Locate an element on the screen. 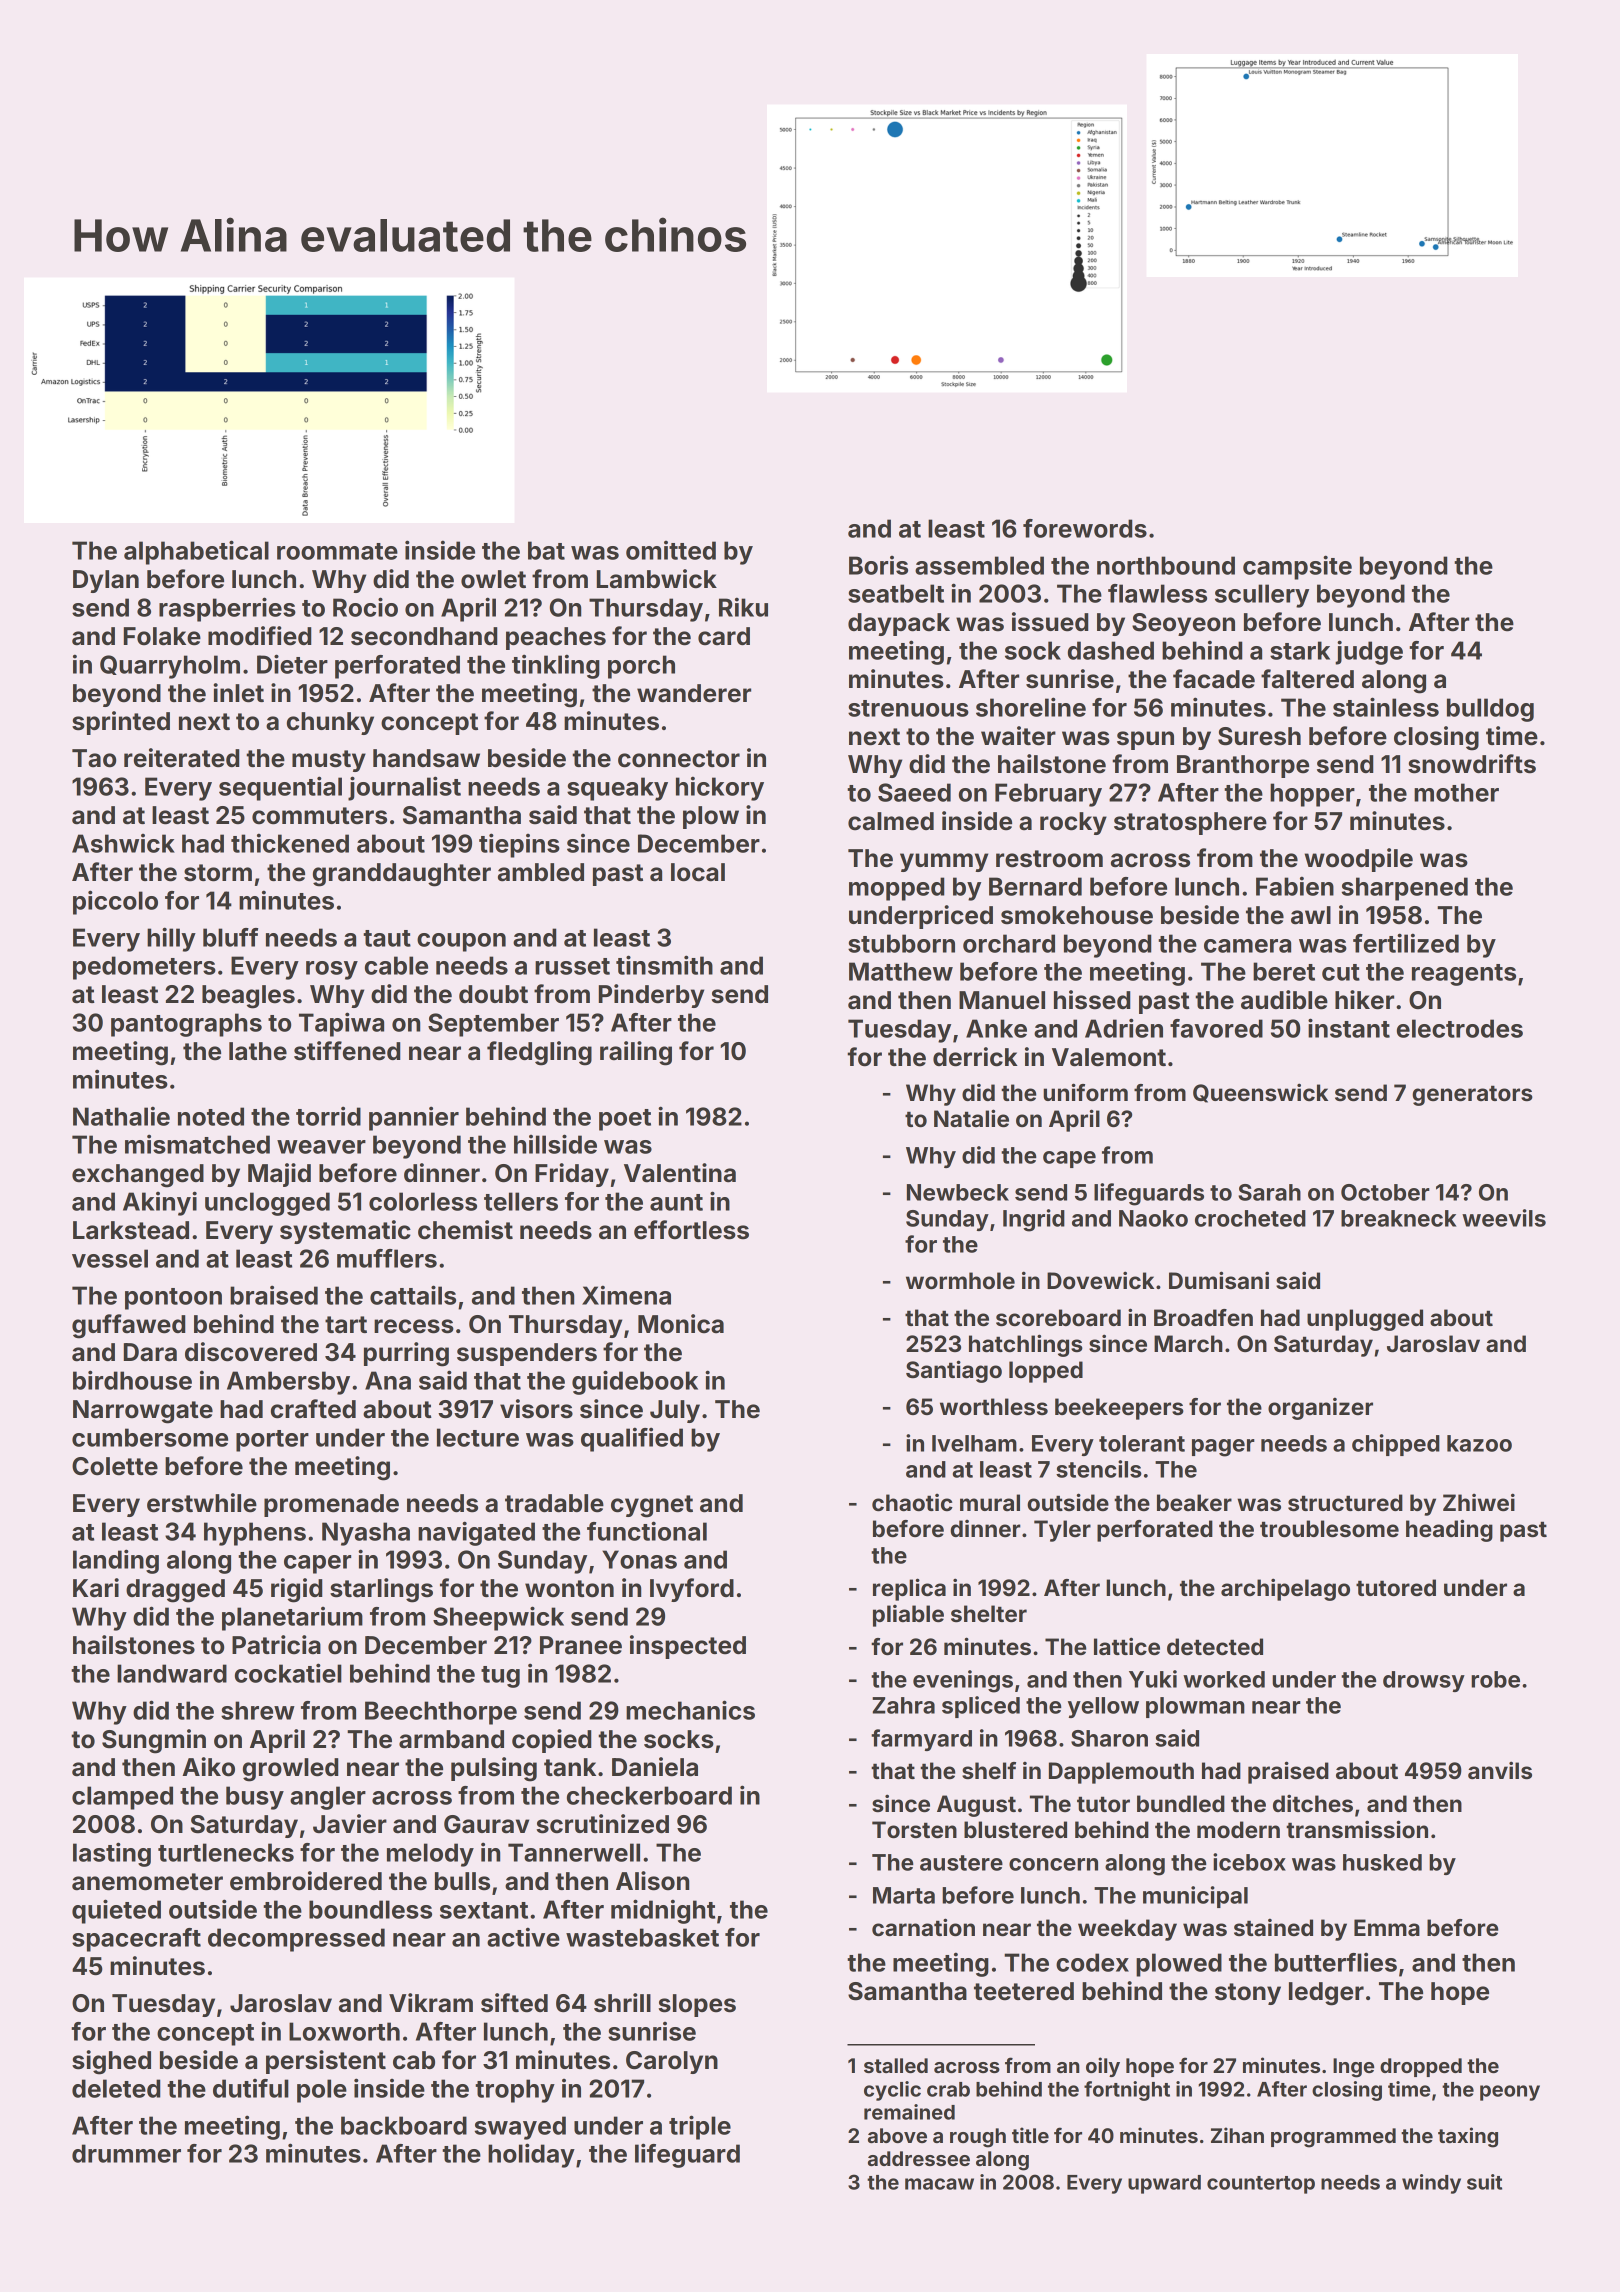 This screenshot has width=1620, height=2292. porter is located at coordinates (272, 1441).
